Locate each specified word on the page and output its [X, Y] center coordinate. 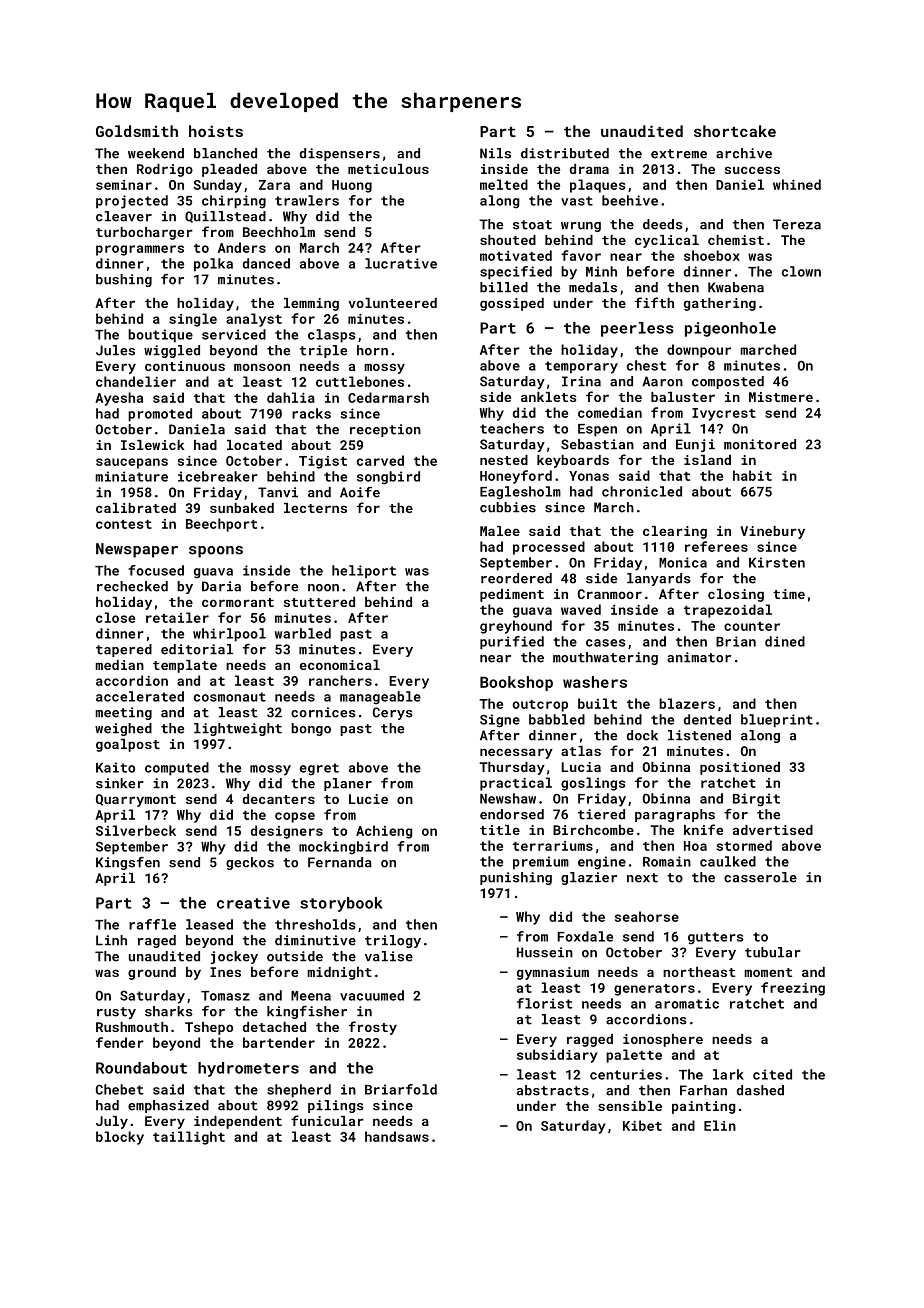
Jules [115, 350]
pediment [512, 595]
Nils [495, 153]
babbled [557, 719]
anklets [548, 397]
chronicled [642, 491]
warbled [303, 633]
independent [238, 1122]
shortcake [735, 131]
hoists [216, 131]
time [789, 594]
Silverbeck [136, 830]
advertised [773, 830]
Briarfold [401, 1089]
